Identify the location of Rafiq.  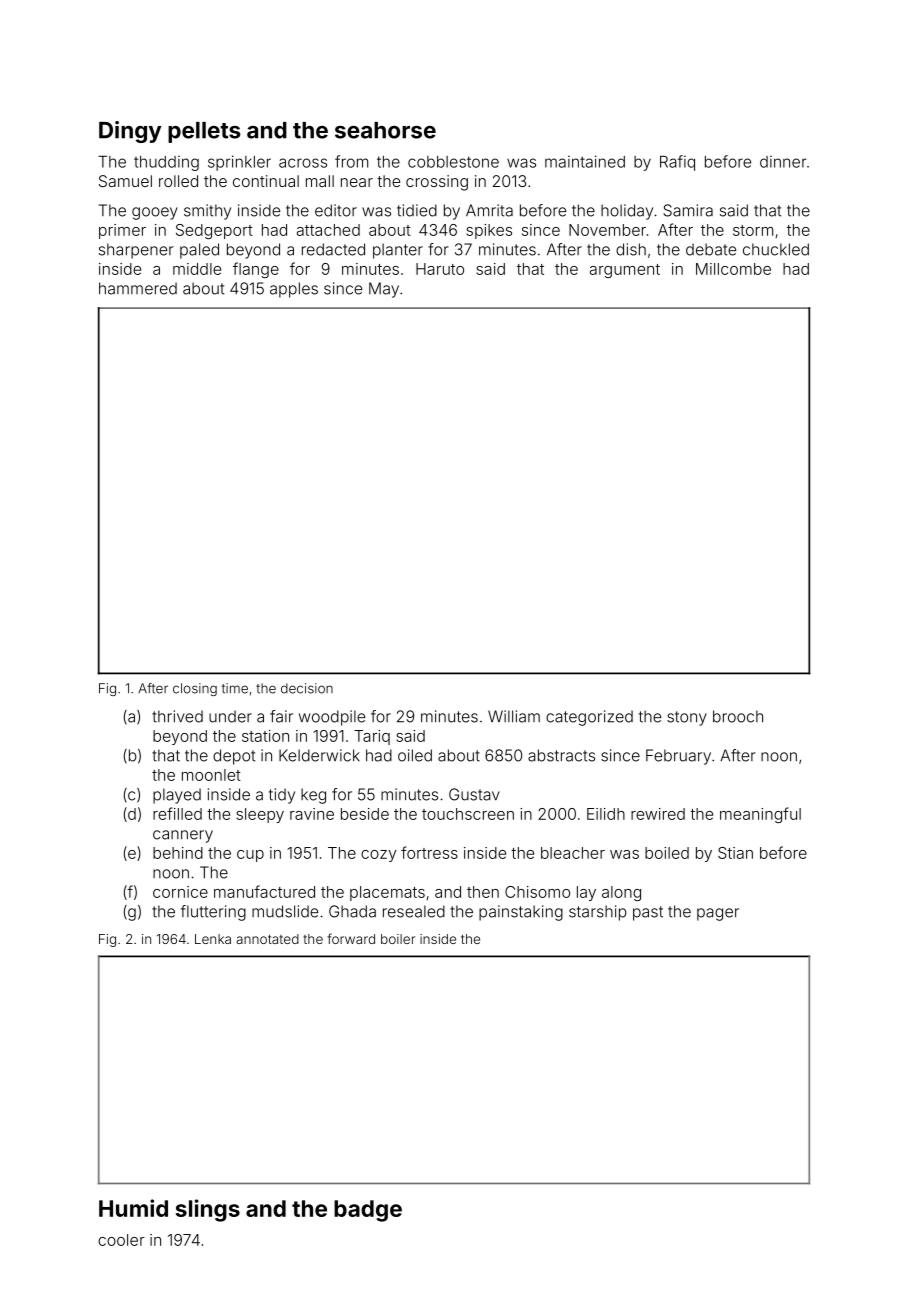
(677, 163).
